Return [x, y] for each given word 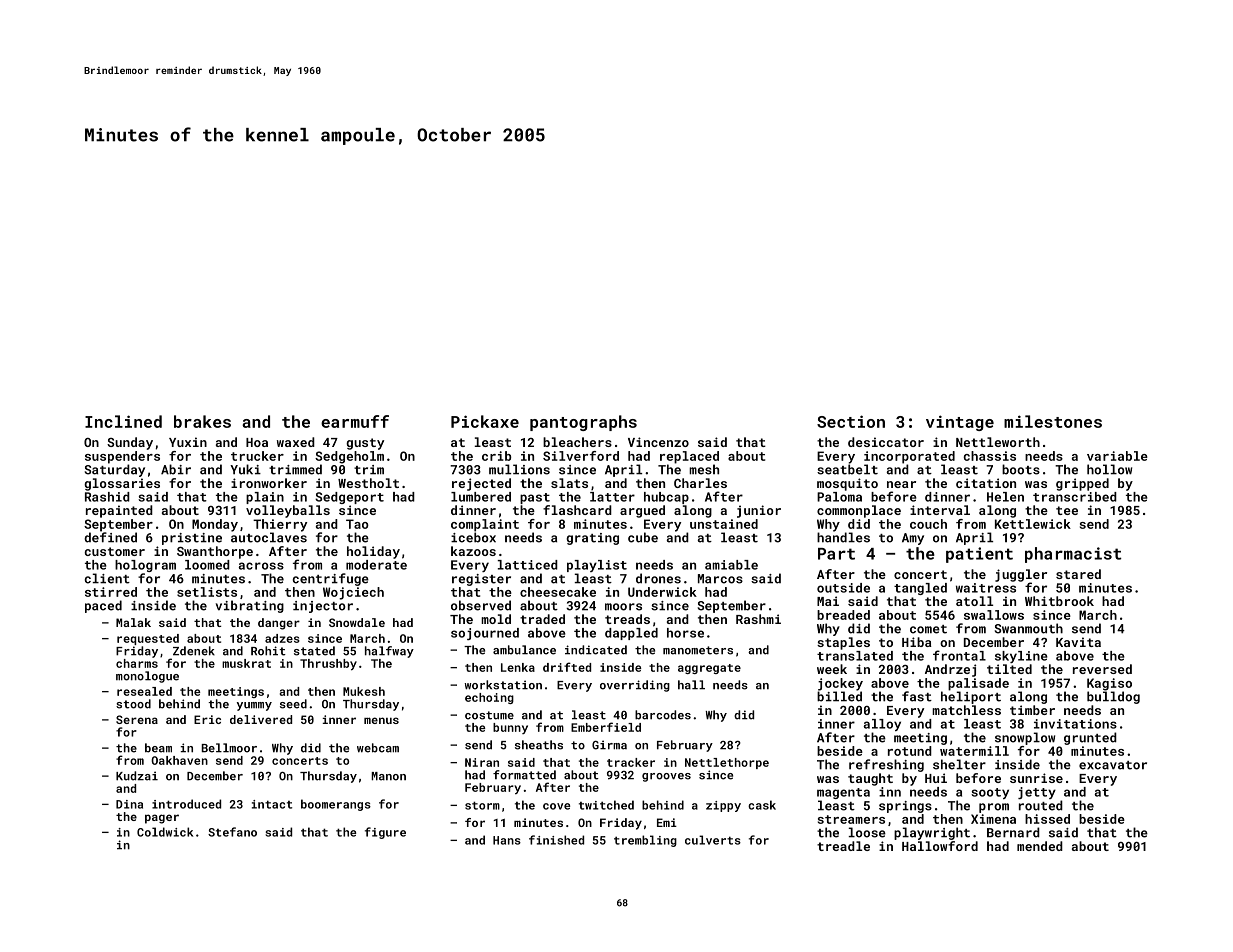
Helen [1005, 497]
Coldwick [165, 832]
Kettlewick [1033, 524]
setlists [207, 592]
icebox [473, 537]
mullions [519, 469]
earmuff [355, 421]
